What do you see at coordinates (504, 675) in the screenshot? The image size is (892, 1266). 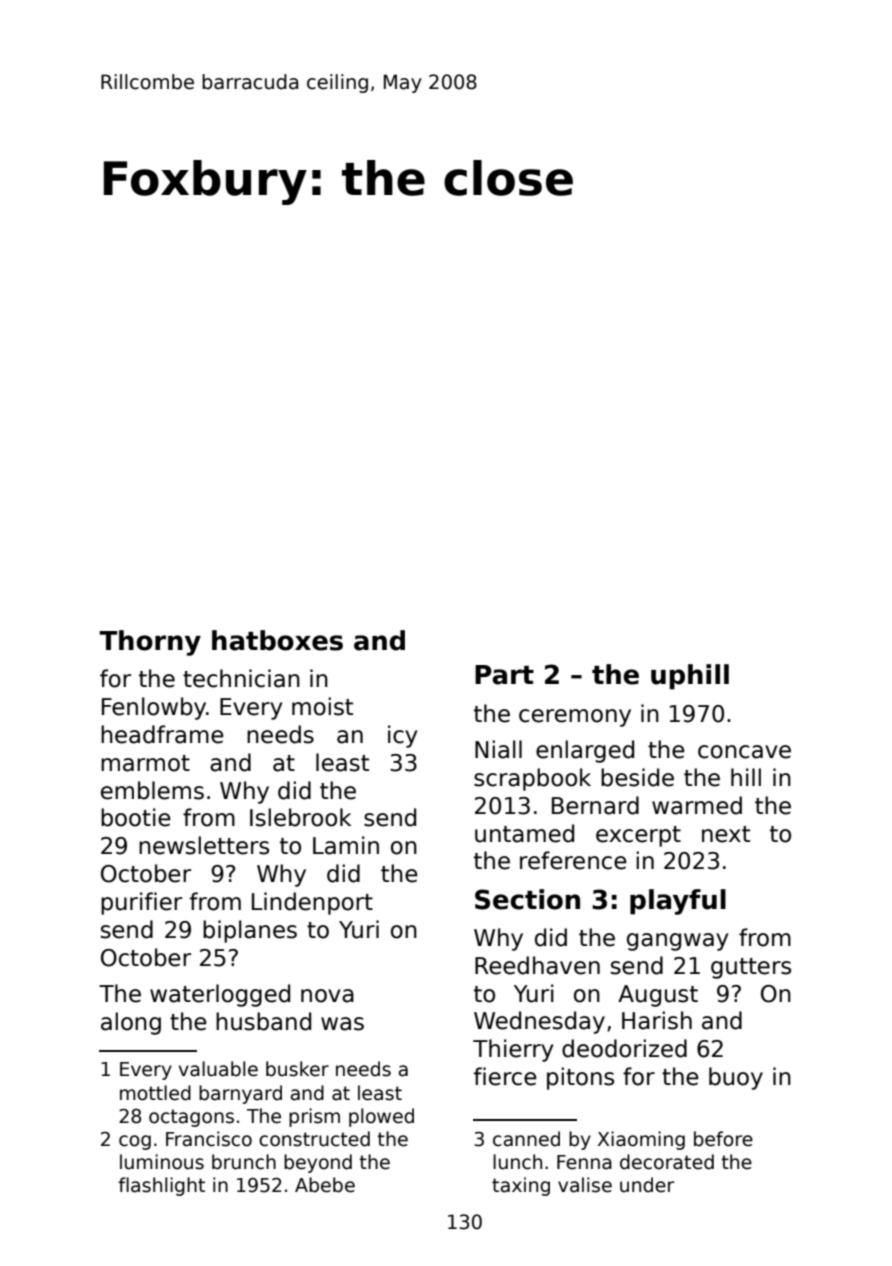 I see `Part` at bounding box center [504, 675].
